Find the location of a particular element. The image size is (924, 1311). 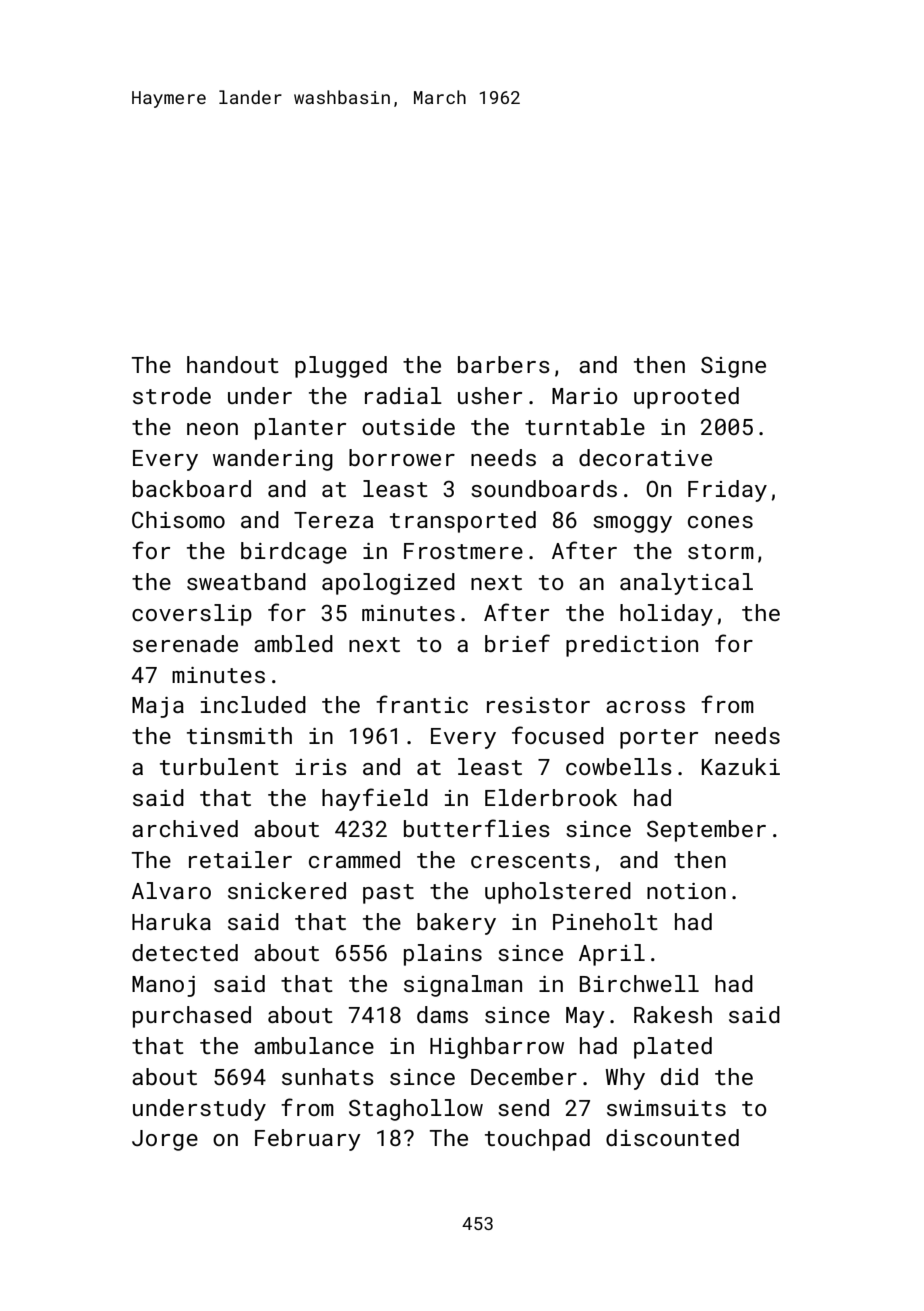

Manoj is located at coordinates (163, 986).
